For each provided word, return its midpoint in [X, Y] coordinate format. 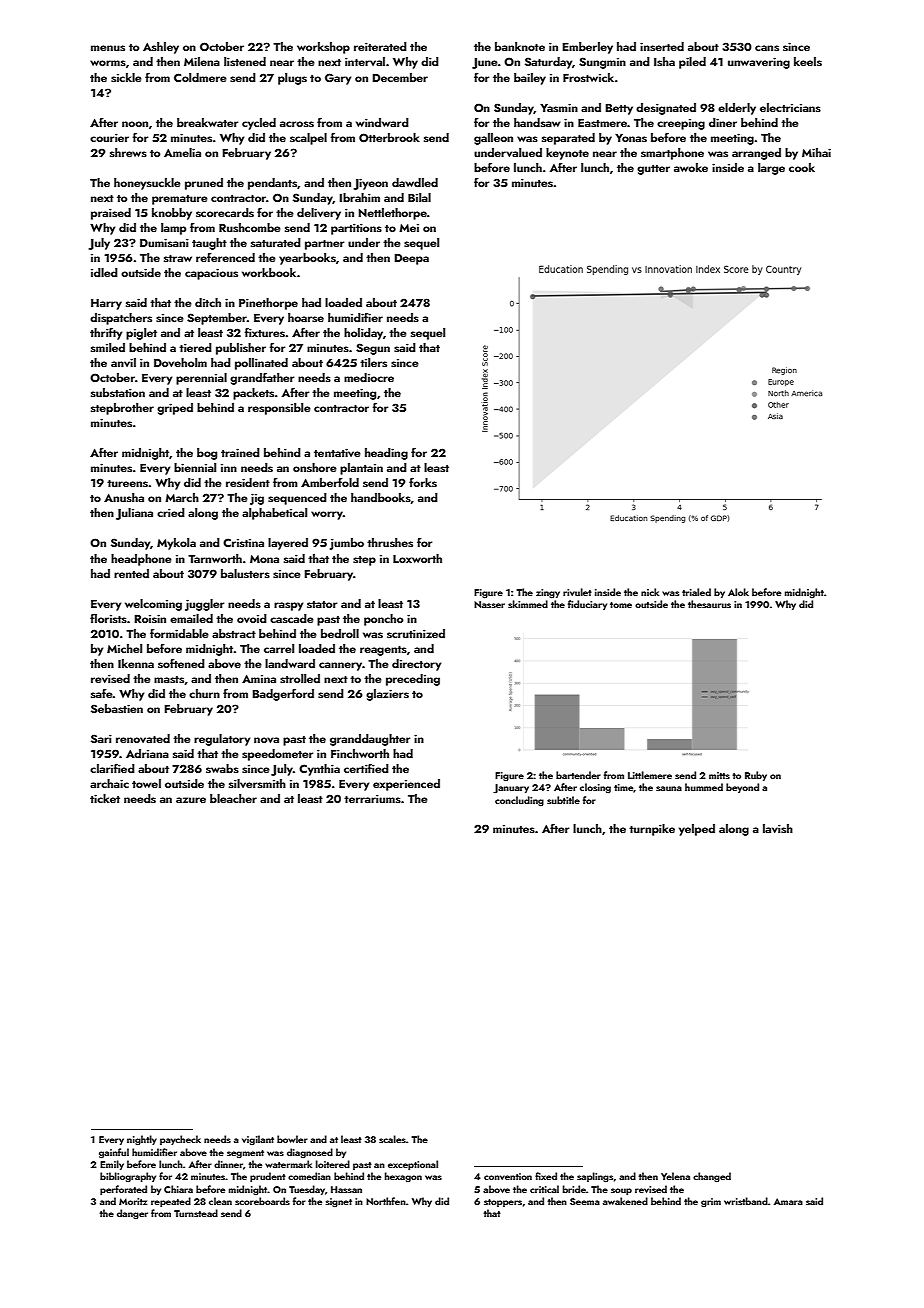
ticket [105, 798]
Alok [738, 592]
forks [423, 482]
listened [245, 61]
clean [220, 1201]
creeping [681, 124]
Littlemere [650, 775]
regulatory [222, 740]
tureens [127, 483]
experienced [406, 785]
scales [392, 1139]
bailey [530, 79]
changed [712, 1177]
